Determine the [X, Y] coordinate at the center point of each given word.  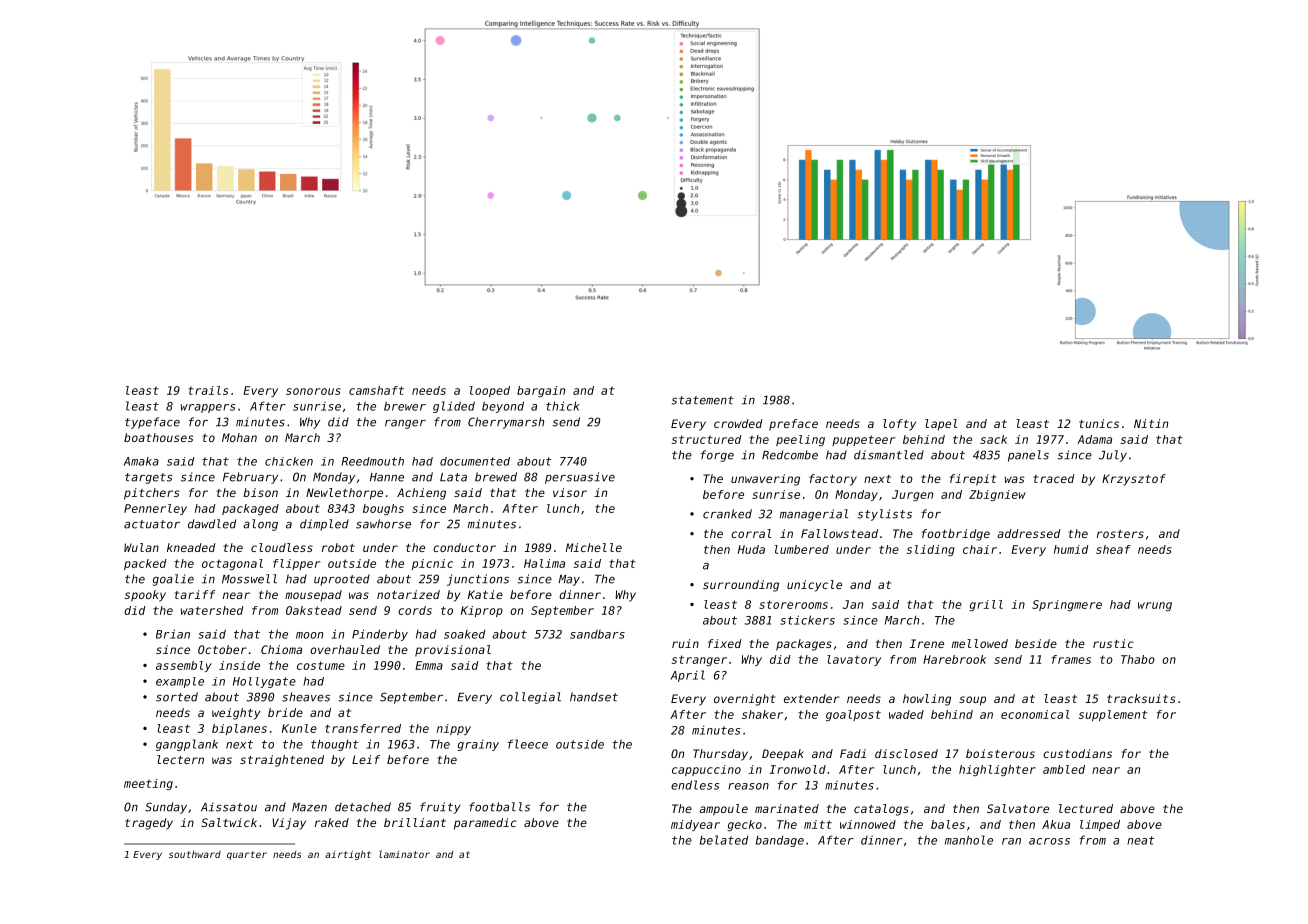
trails [208, 390]
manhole [969, 840]
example [180, 682]
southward [195, 854]
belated [724, 840]
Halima [544, 563]
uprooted [342, 580]
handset [594, 697]
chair [980, 549]
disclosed [906, 753]
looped [489, 391]
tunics [1099, 423]
